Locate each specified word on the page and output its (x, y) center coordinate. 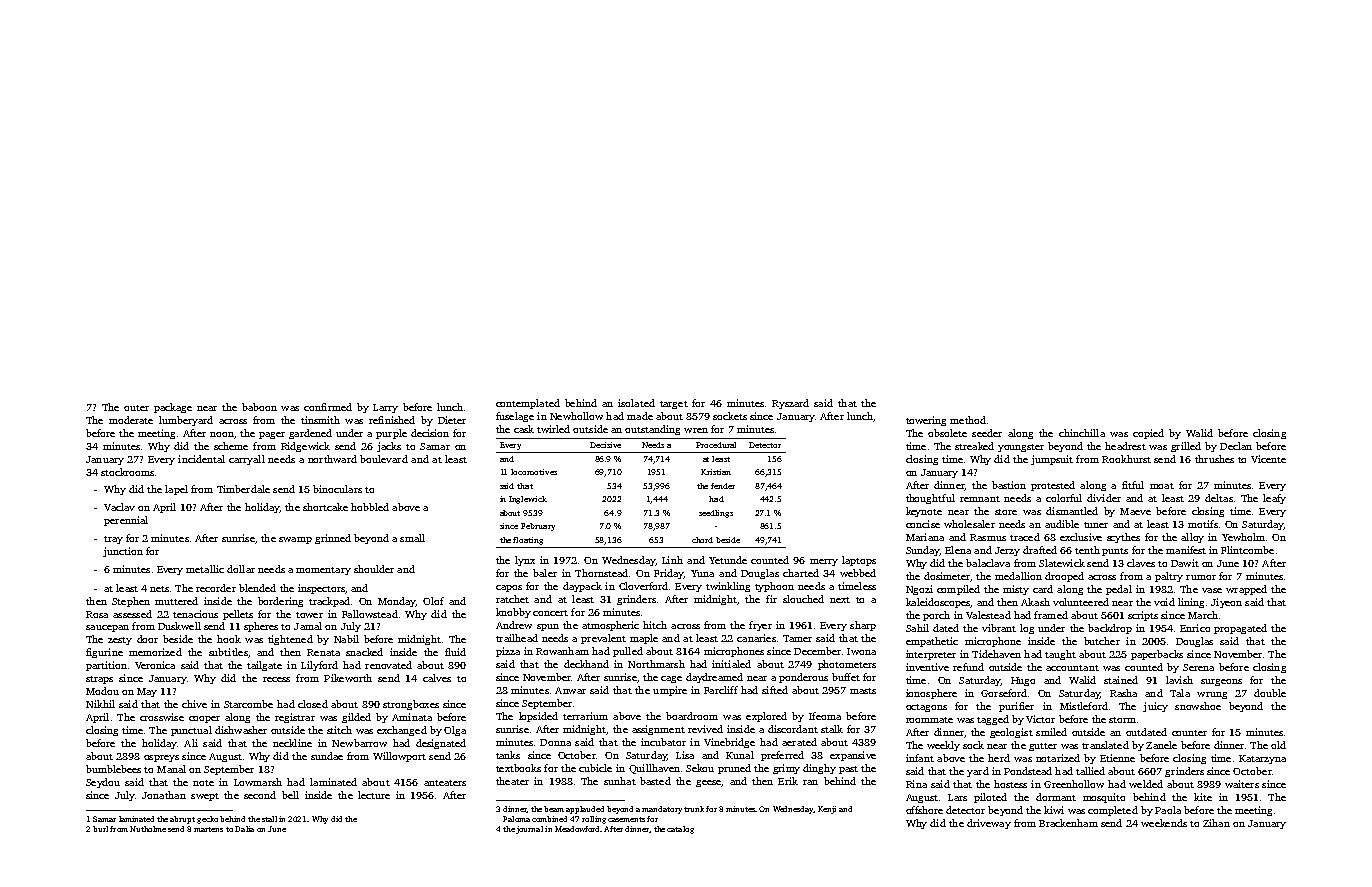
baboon (259, 407)
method (968, 420)
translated (1105, 745)
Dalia (244, 829)
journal (529, 830)
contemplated (528, 404)
